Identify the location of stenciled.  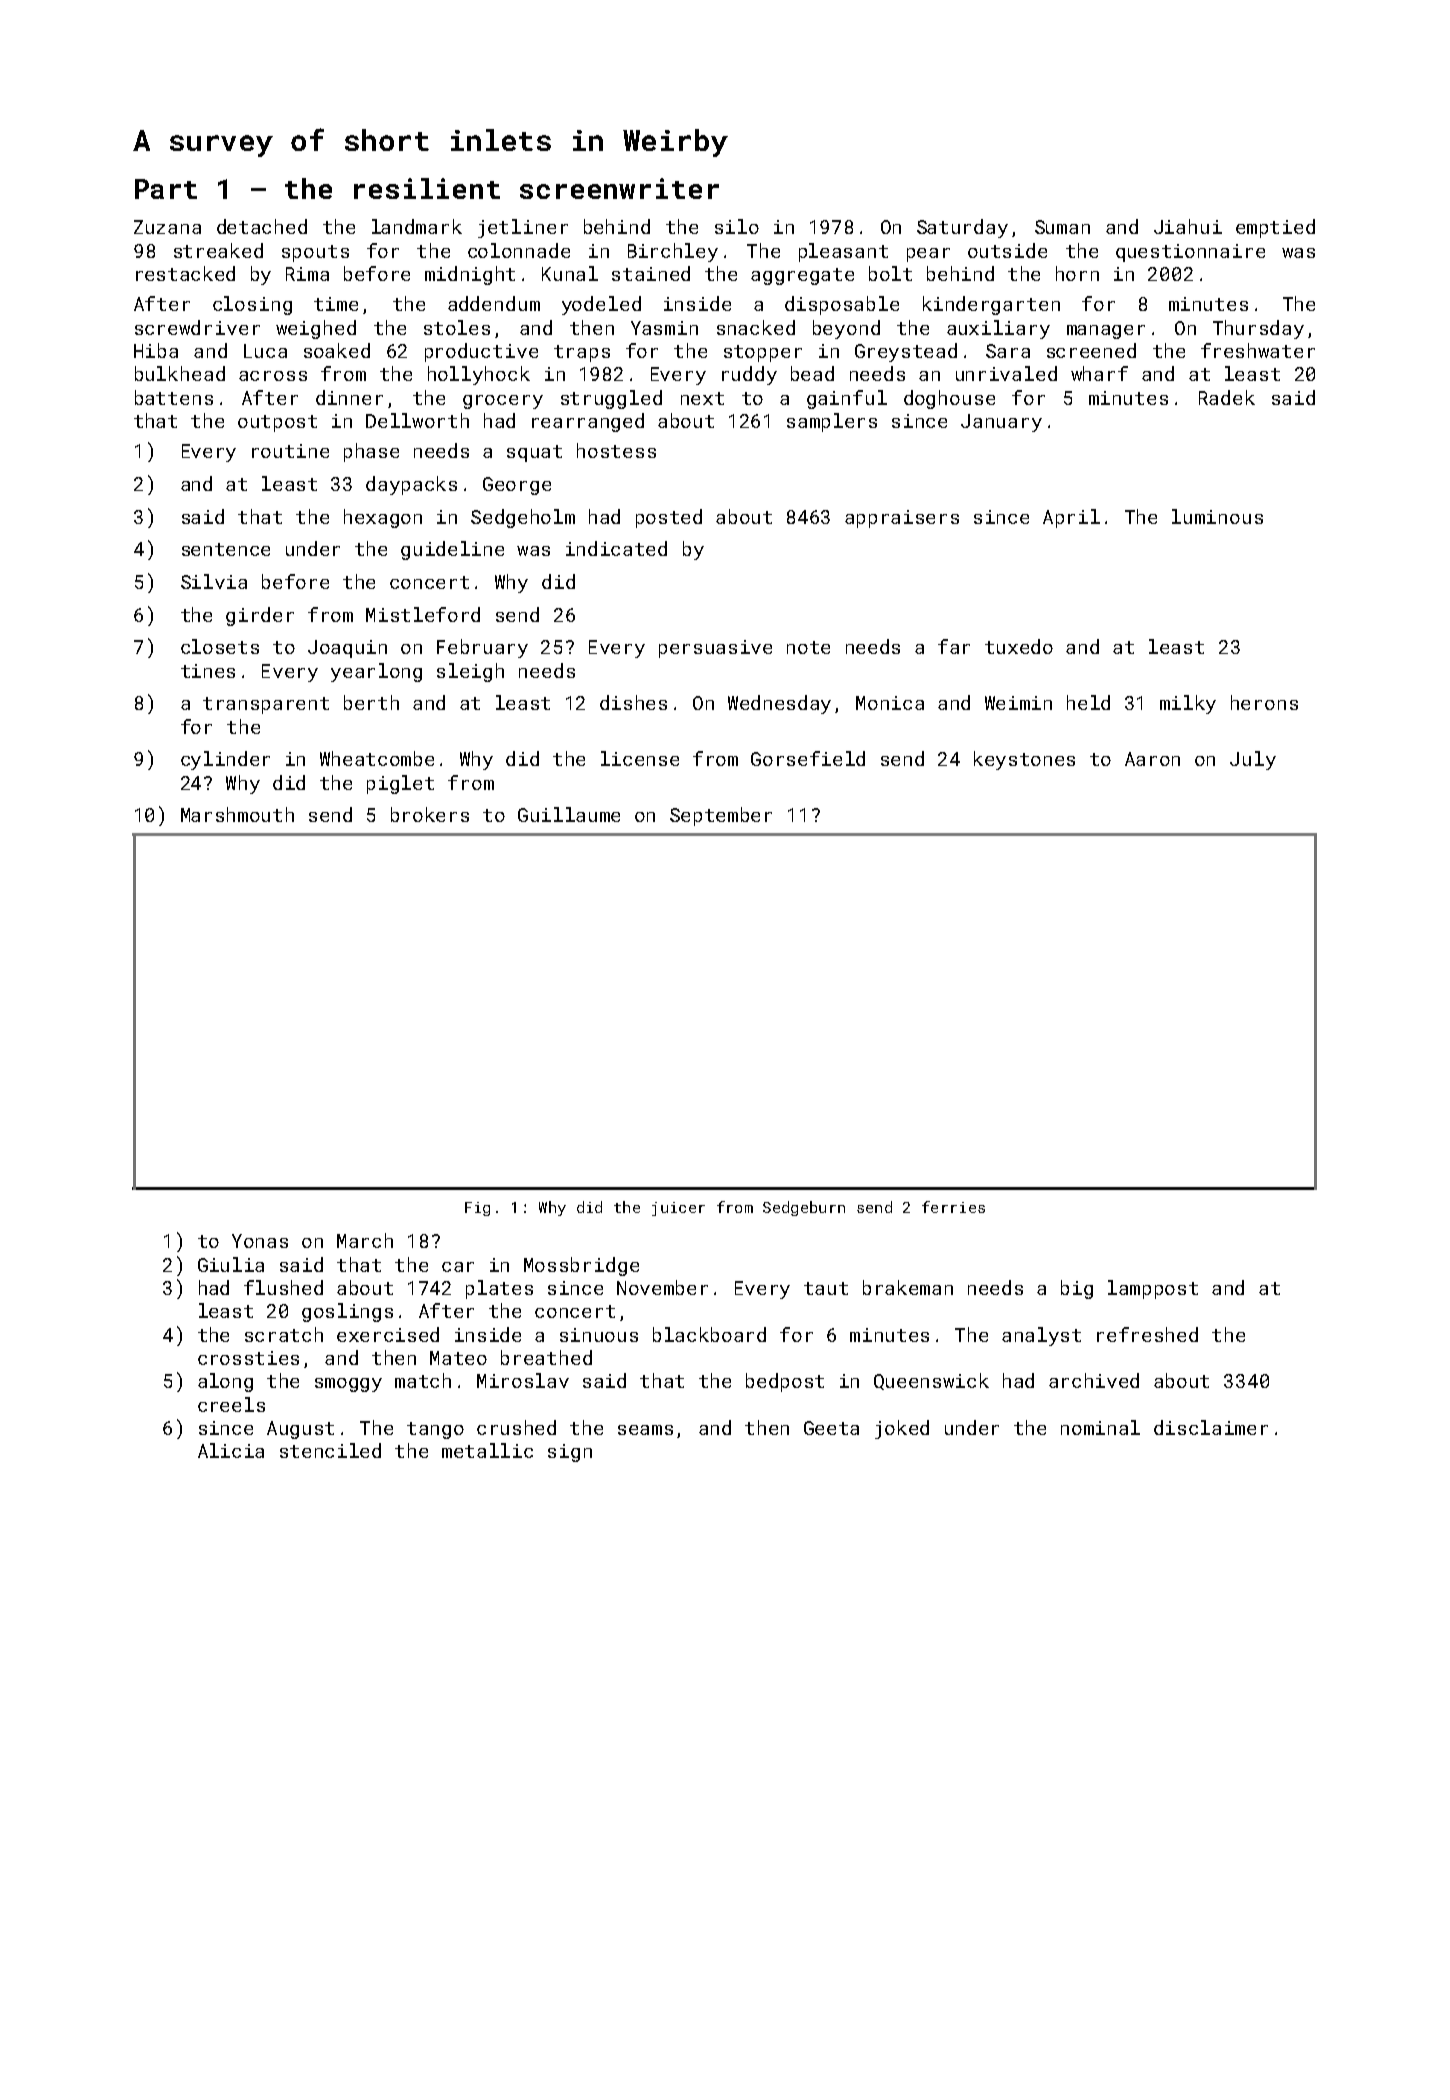
(330, 1450).
